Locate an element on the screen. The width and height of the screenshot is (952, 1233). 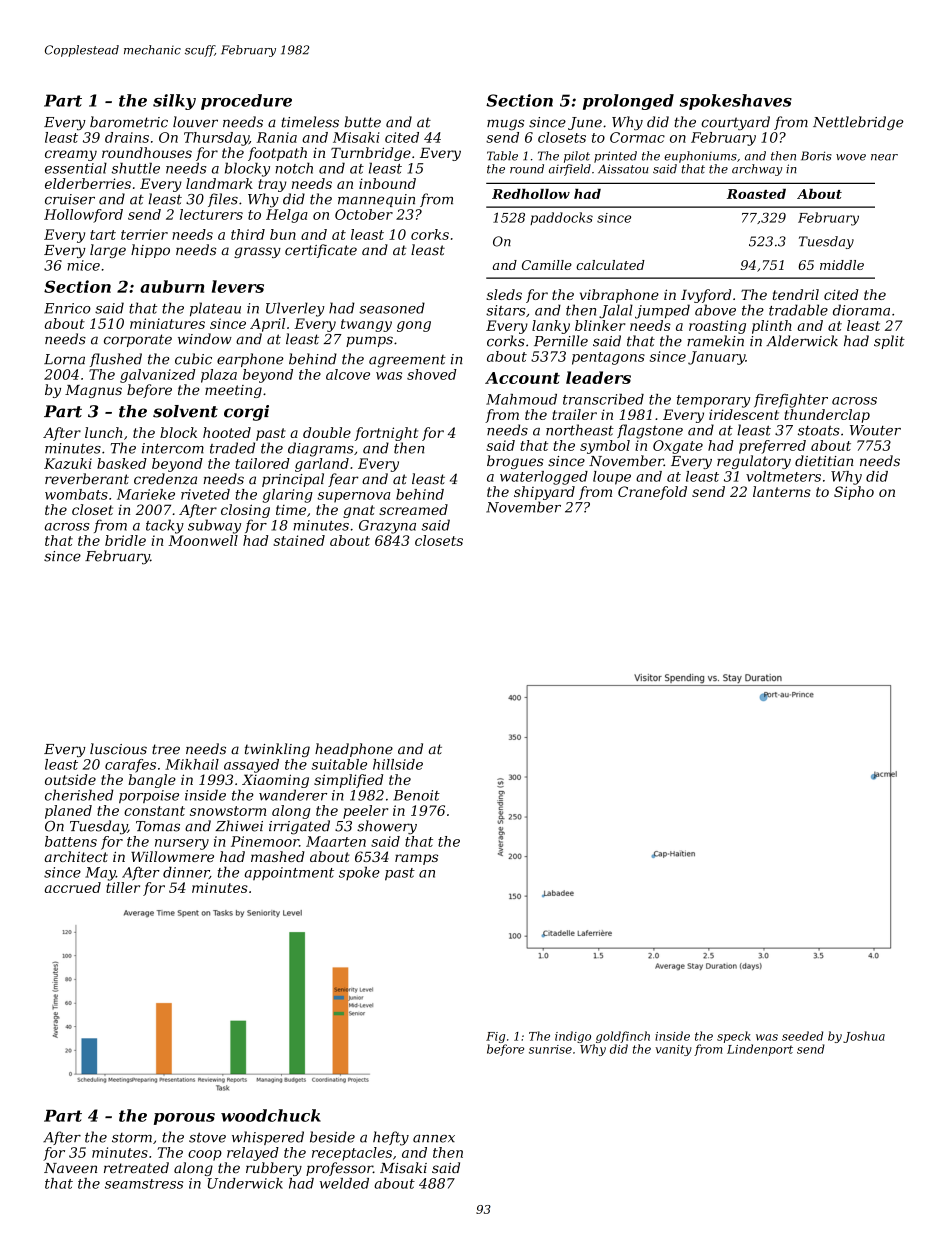
seeded is located at coordinates (802, 1036).
